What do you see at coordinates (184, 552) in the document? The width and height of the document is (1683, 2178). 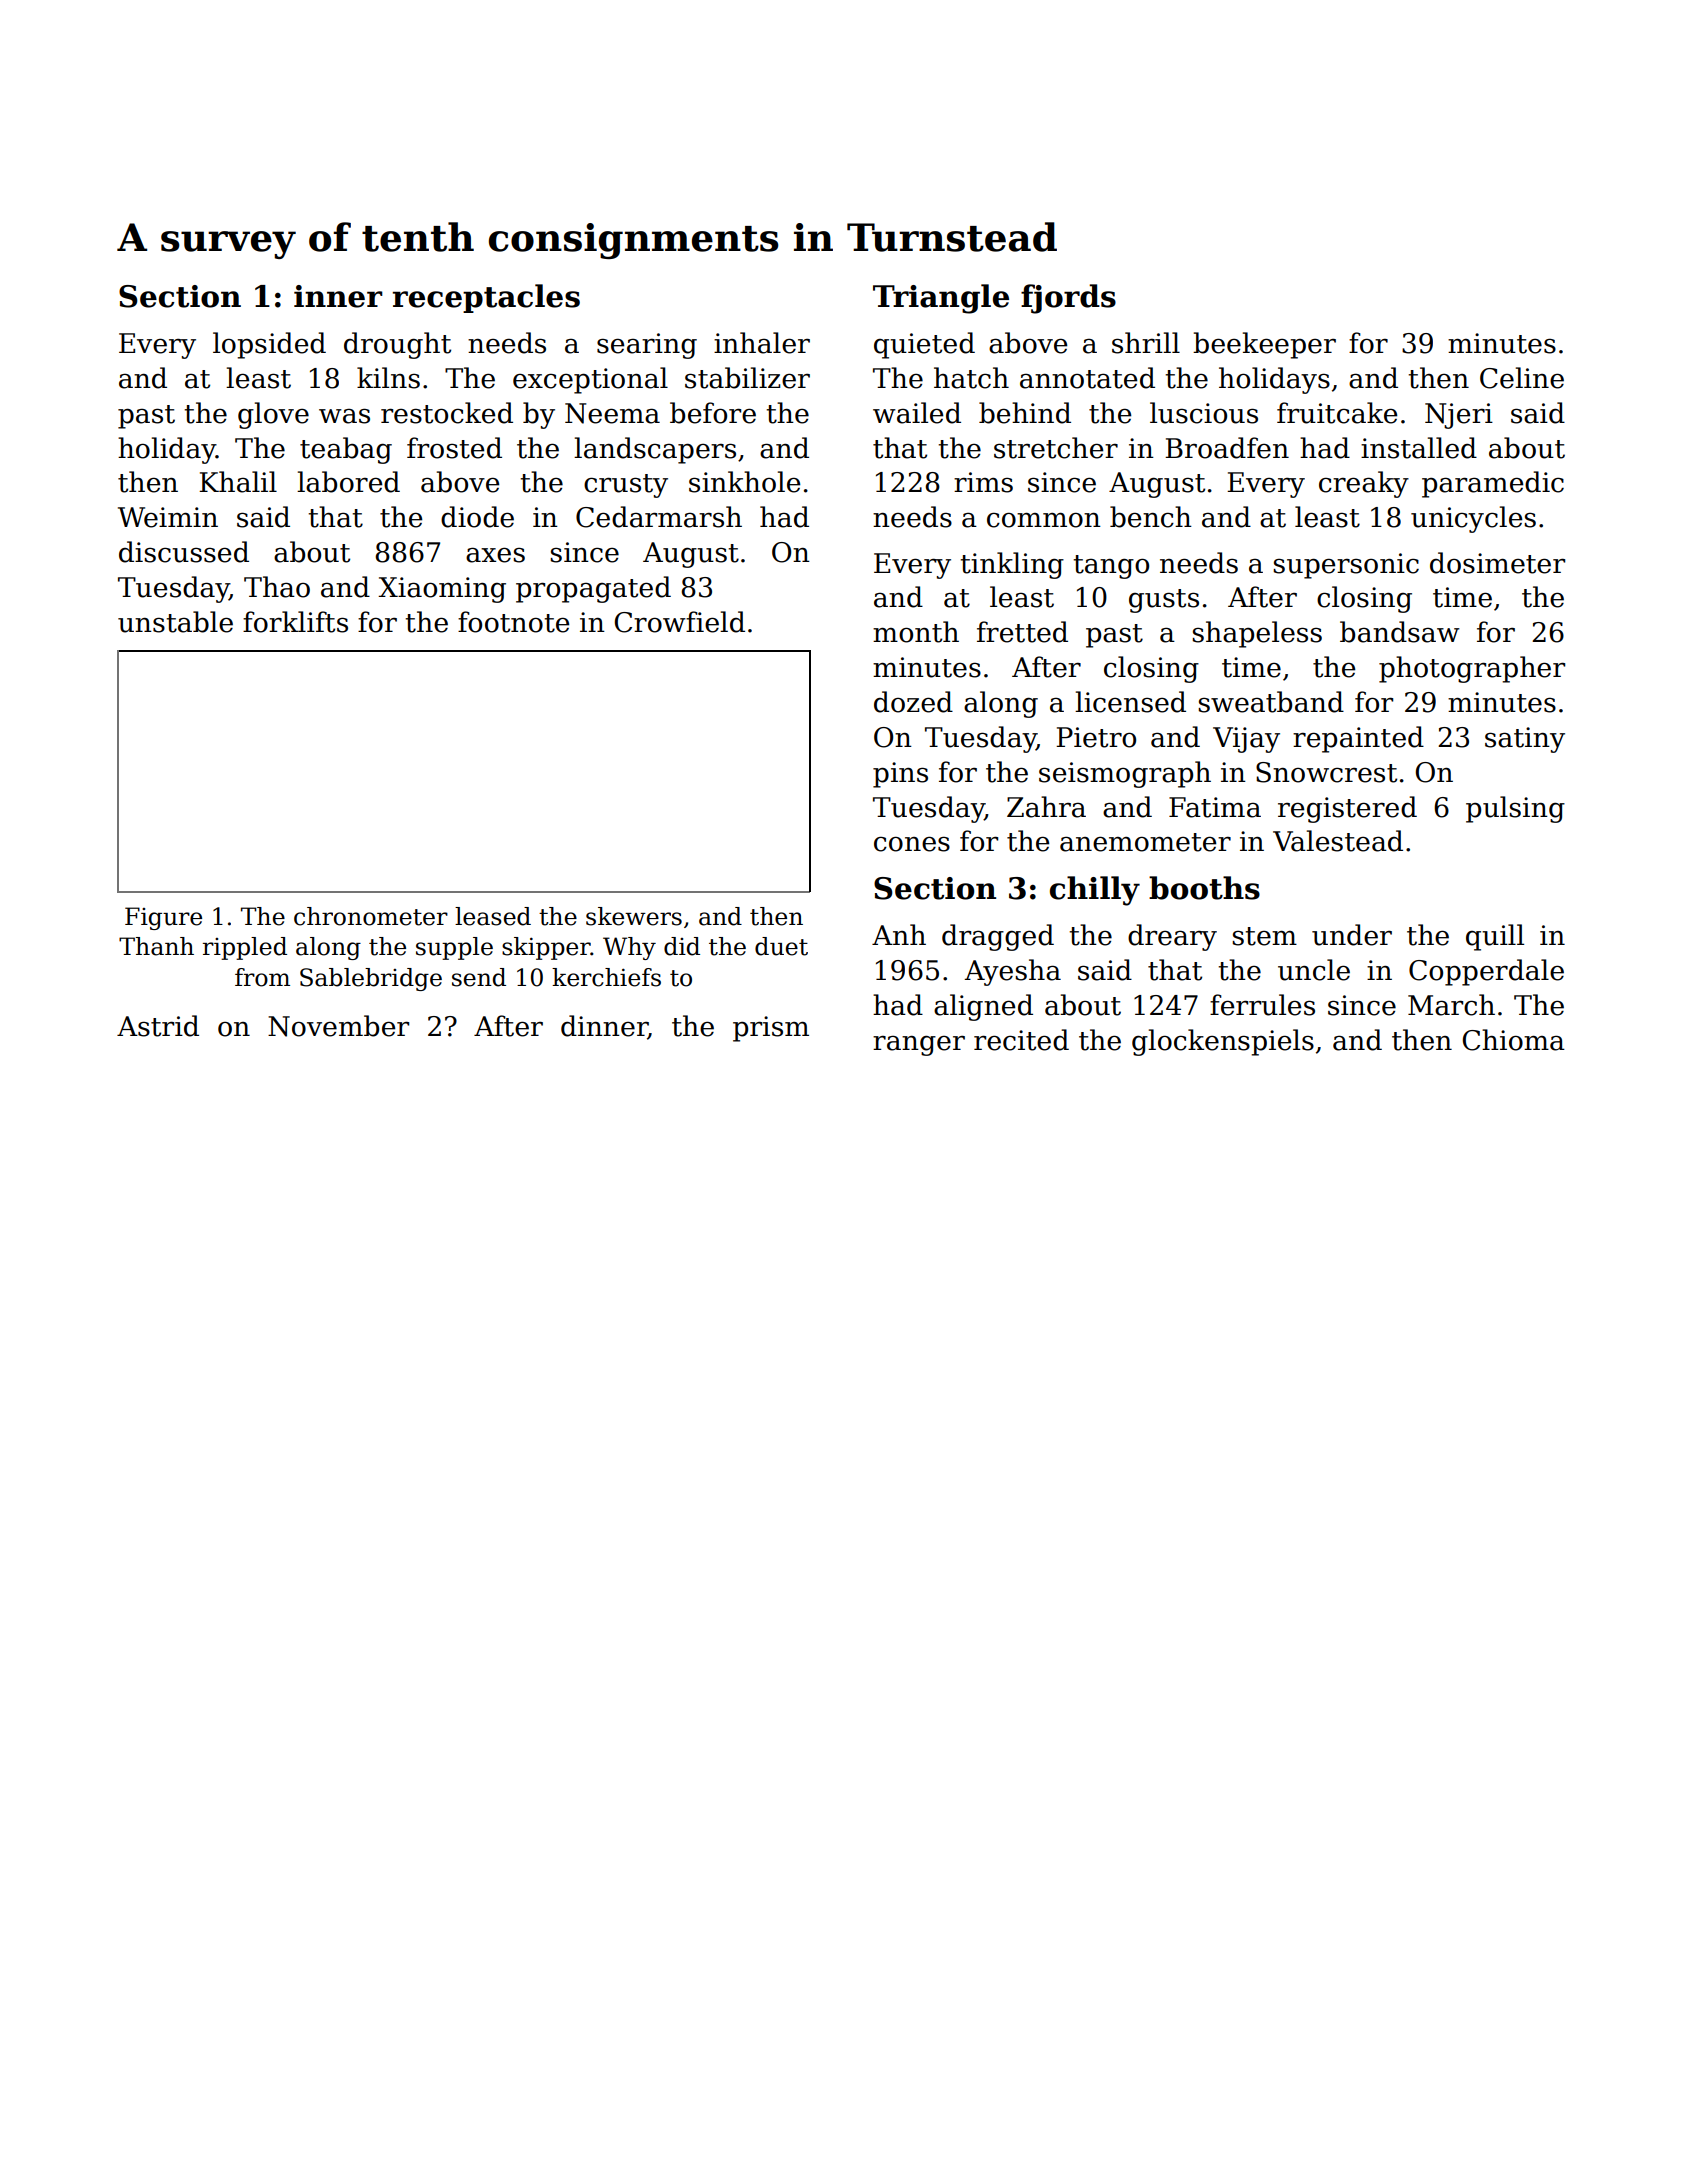 I see `discussed` at bounding box center [184, 552].
